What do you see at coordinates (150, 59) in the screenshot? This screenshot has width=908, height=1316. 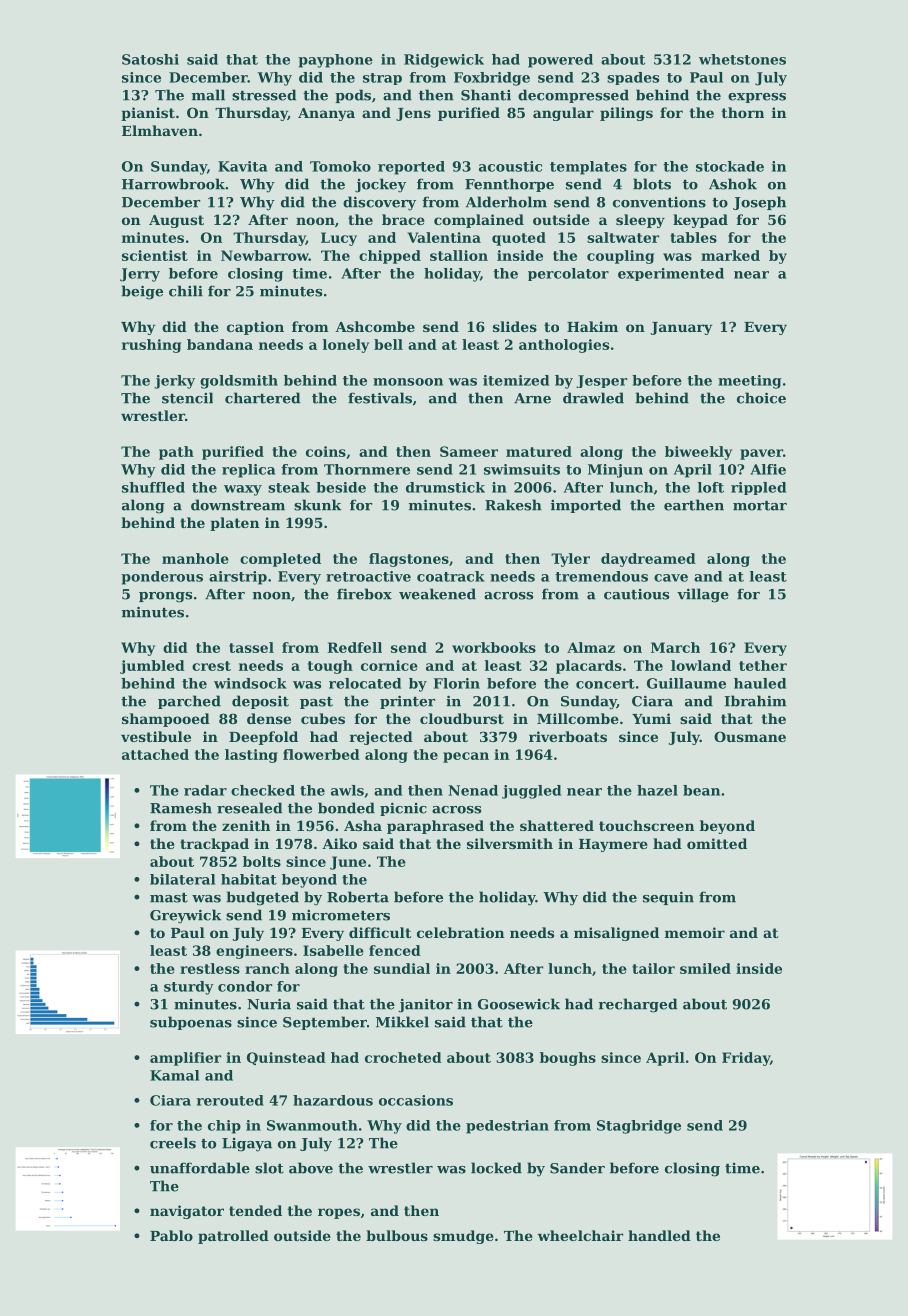 I see `Satoshi` at bounding box center [150, 59].
